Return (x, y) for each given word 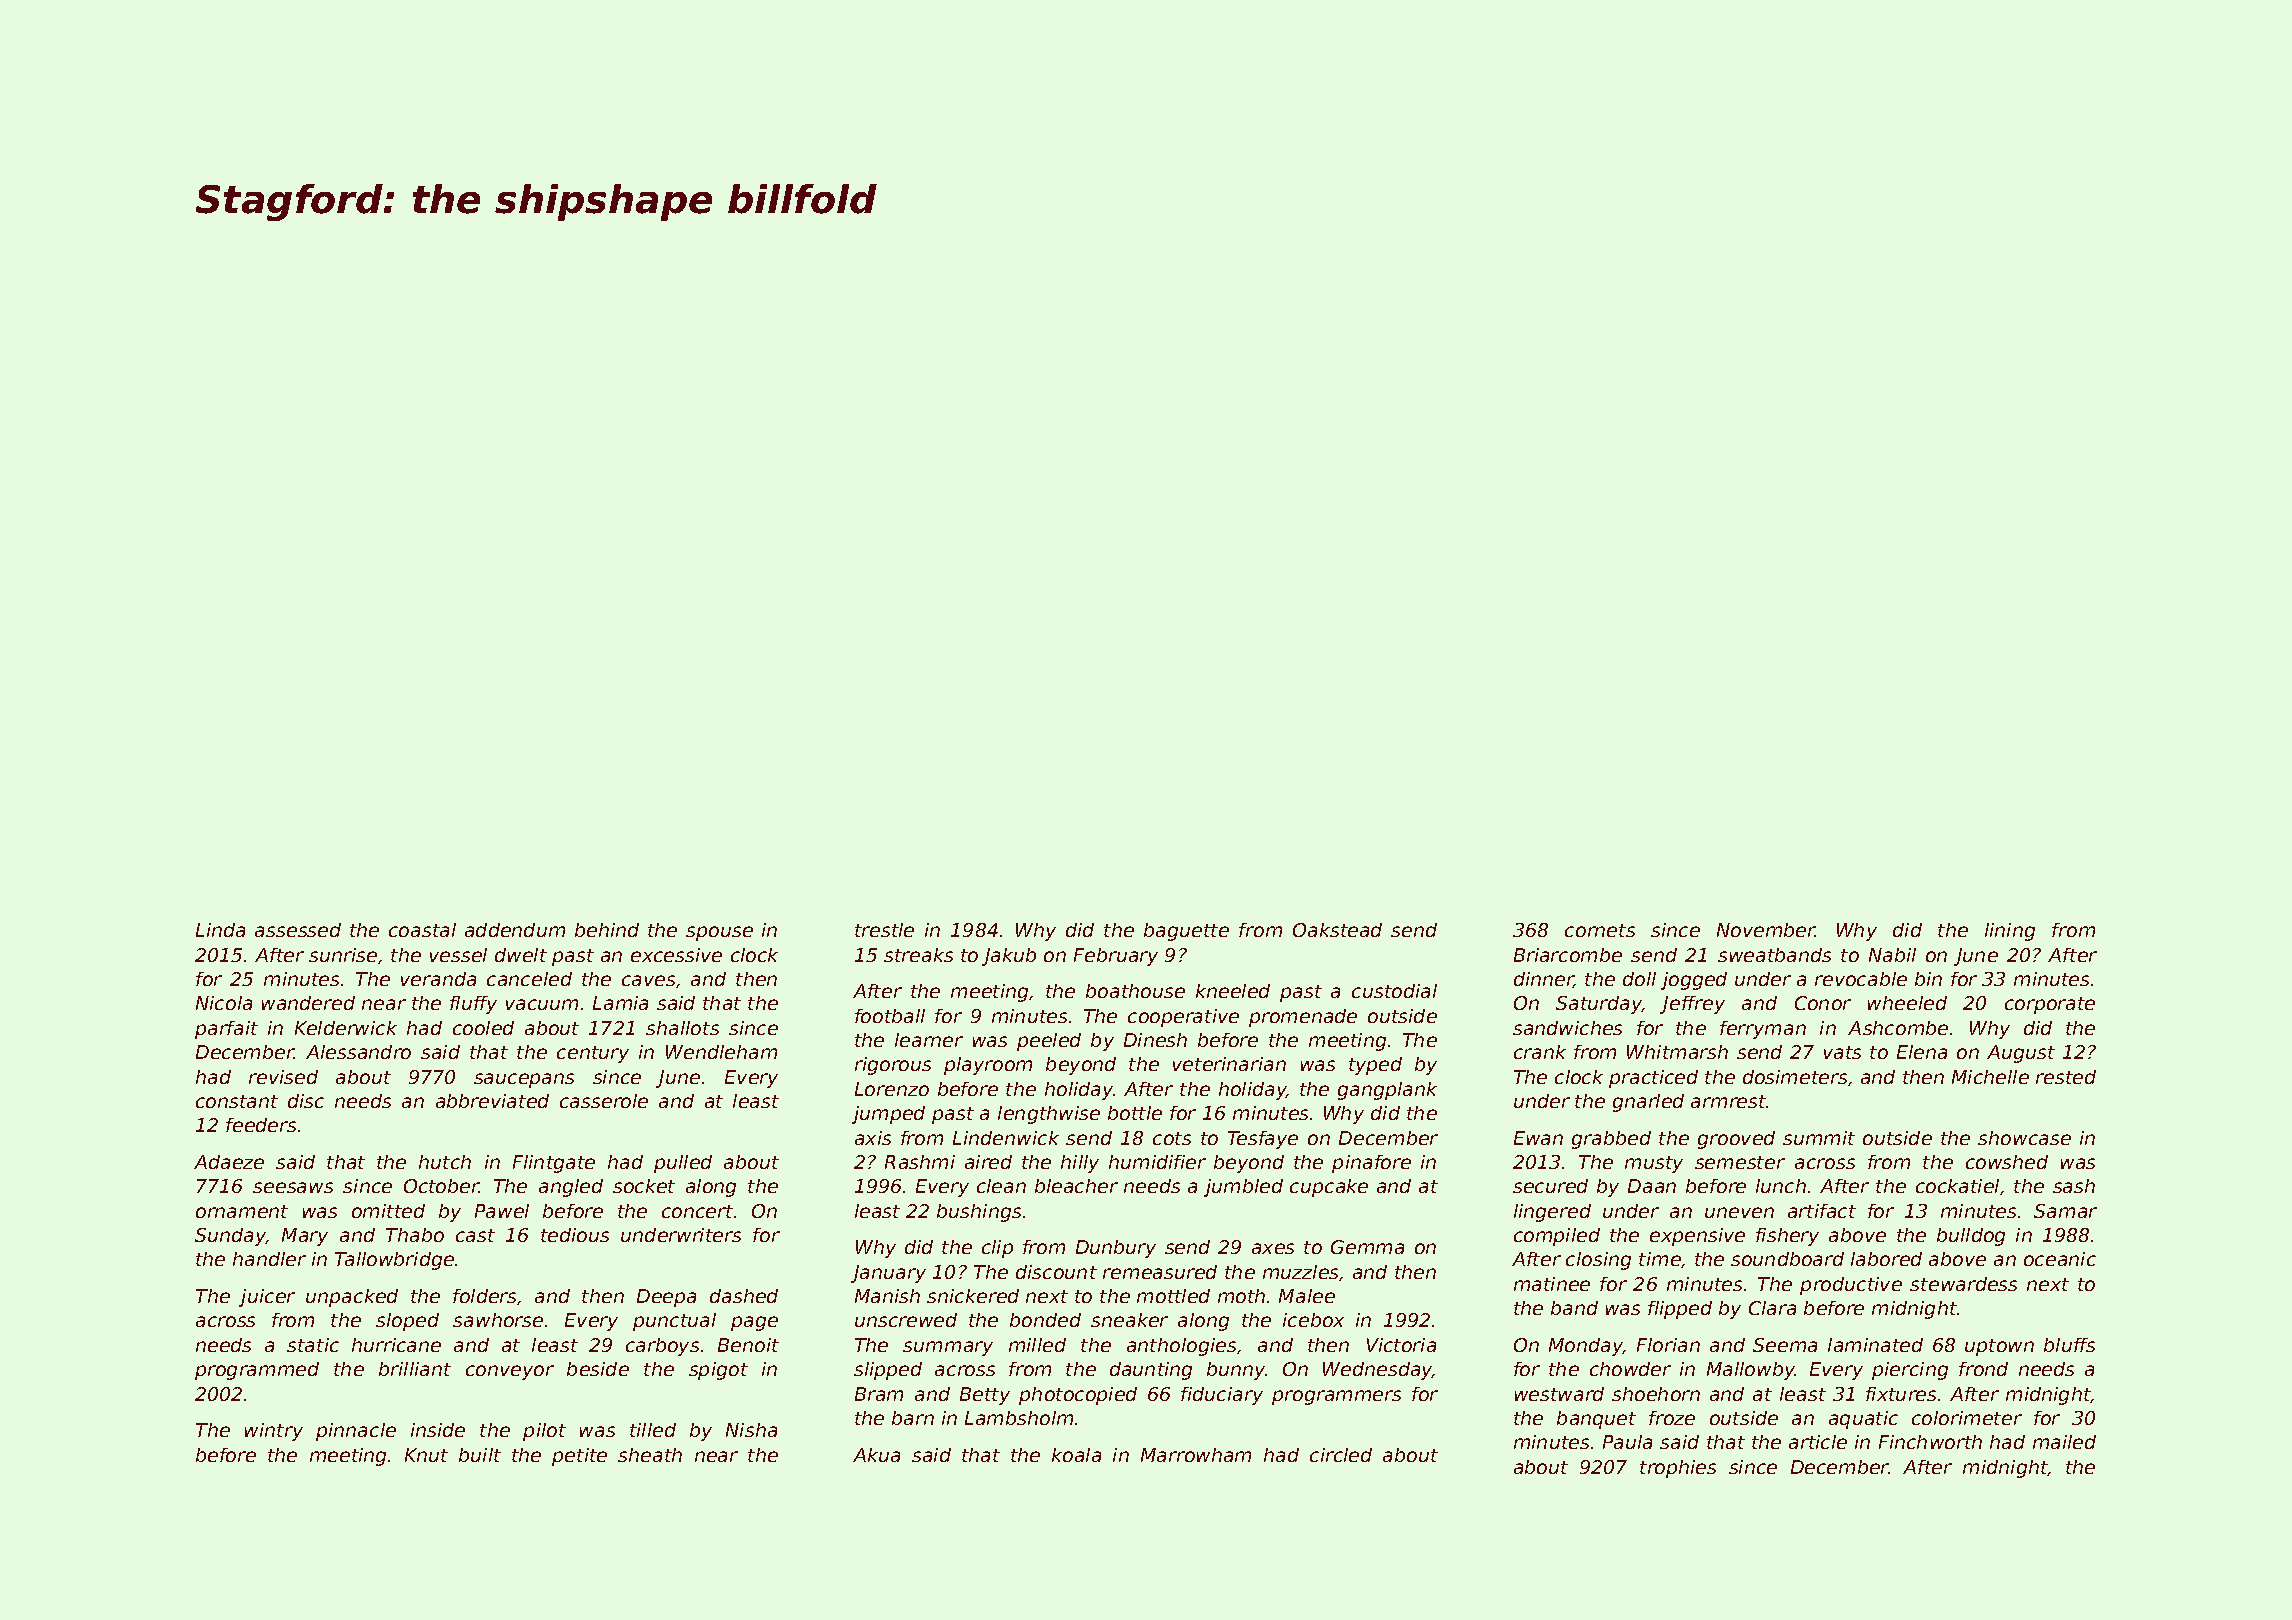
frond (1983, 1369)
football (890, 1016)
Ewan (1538, 1138)
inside (438, 1430)
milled (1037, 1345)
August (2021, 1054)
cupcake (1329, 1188)
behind (607, 930)
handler (269, 1259)
